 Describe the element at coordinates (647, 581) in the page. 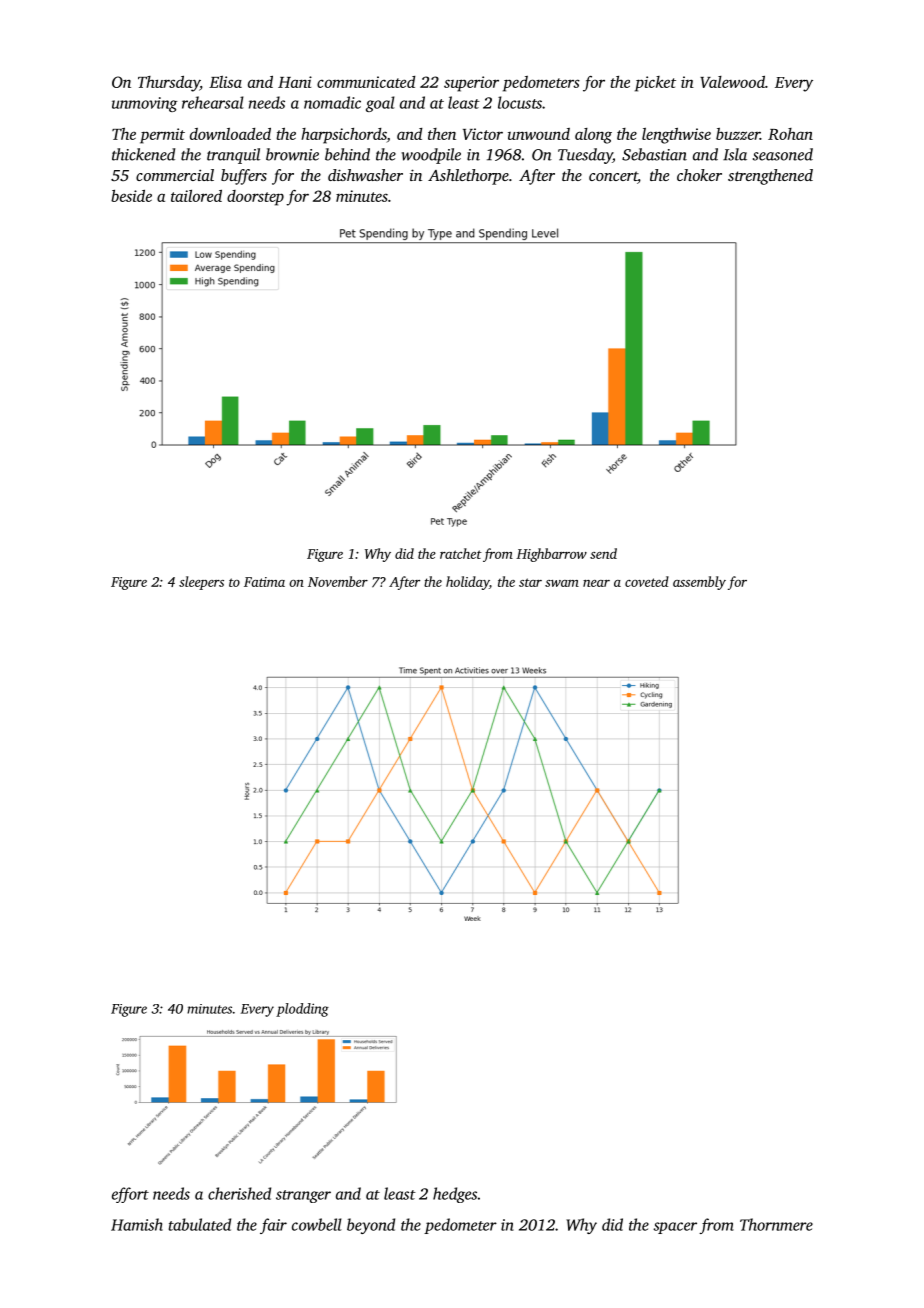

I see `coveted` at that location.
